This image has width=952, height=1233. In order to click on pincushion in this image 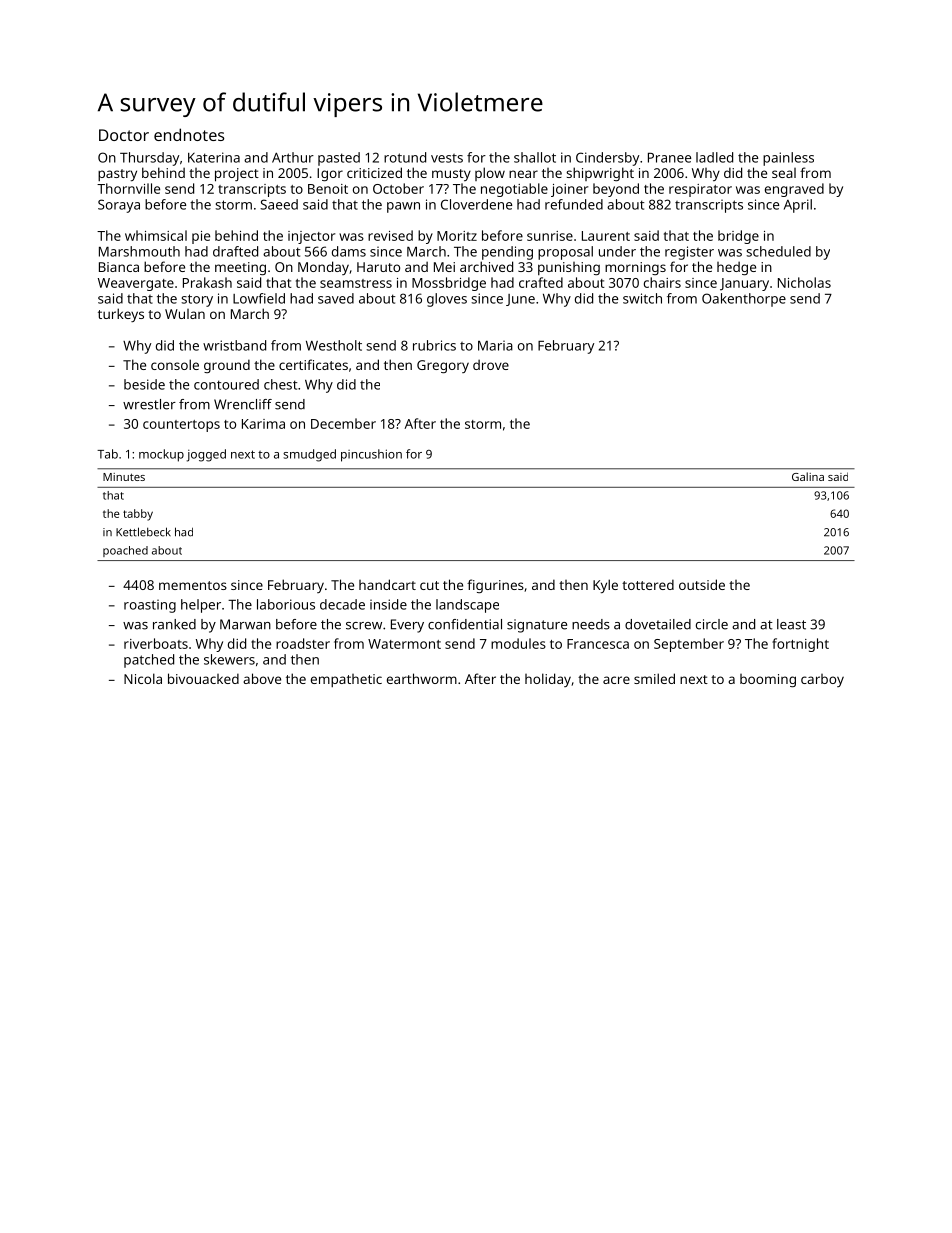, I will do `click(371, 455)`.
